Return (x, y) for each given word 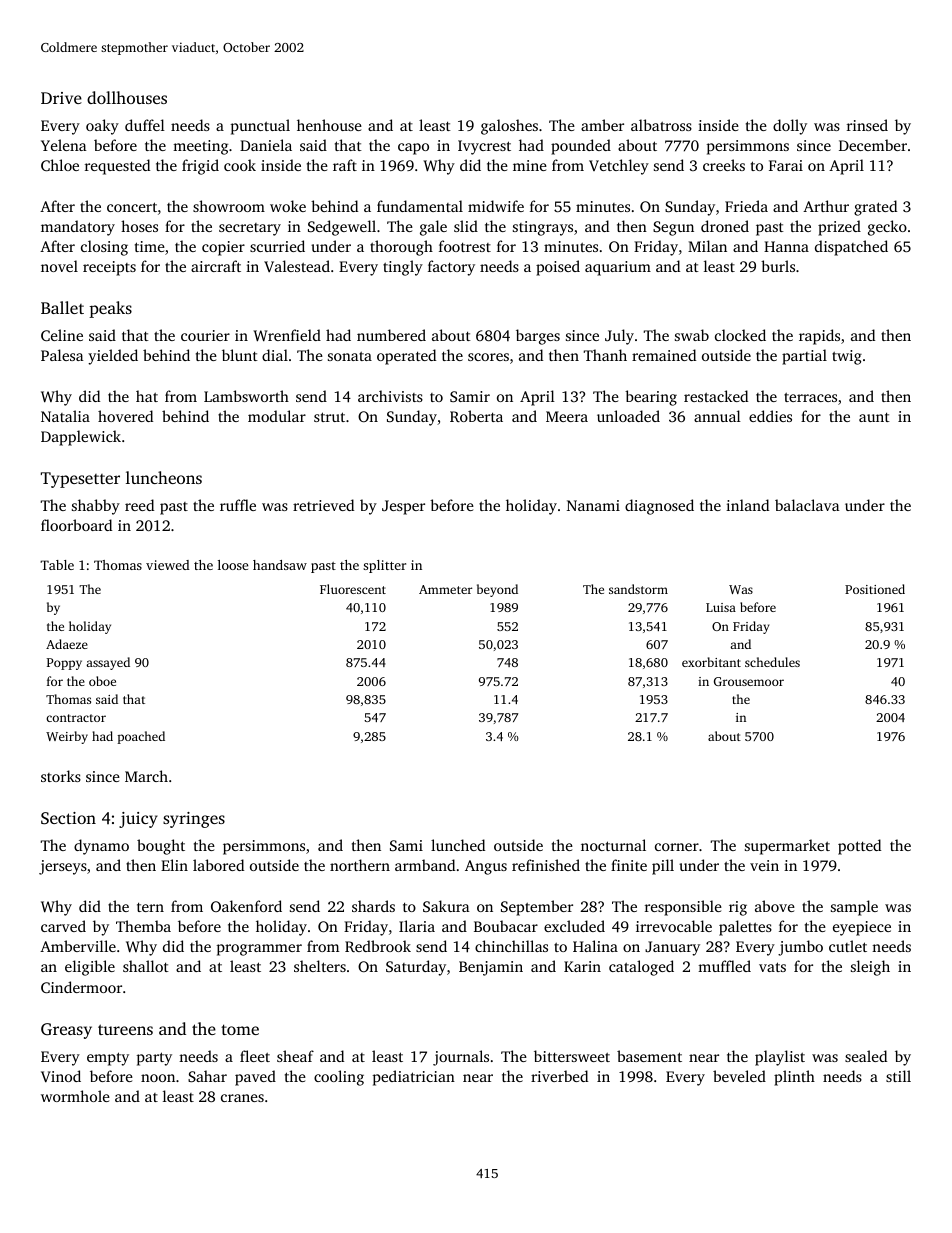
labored (218, 865)
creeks (724, 165)
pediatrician (414, 1078)
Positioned (875, 589)
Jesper (403, 507)
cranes (242, 1098)
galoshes (509, 127)
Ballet (62, 307)
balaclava (807, 505)
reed (139, 505)
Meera (567, 416)
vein (764, 865)
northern (360, 865)
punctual (260, 127)
